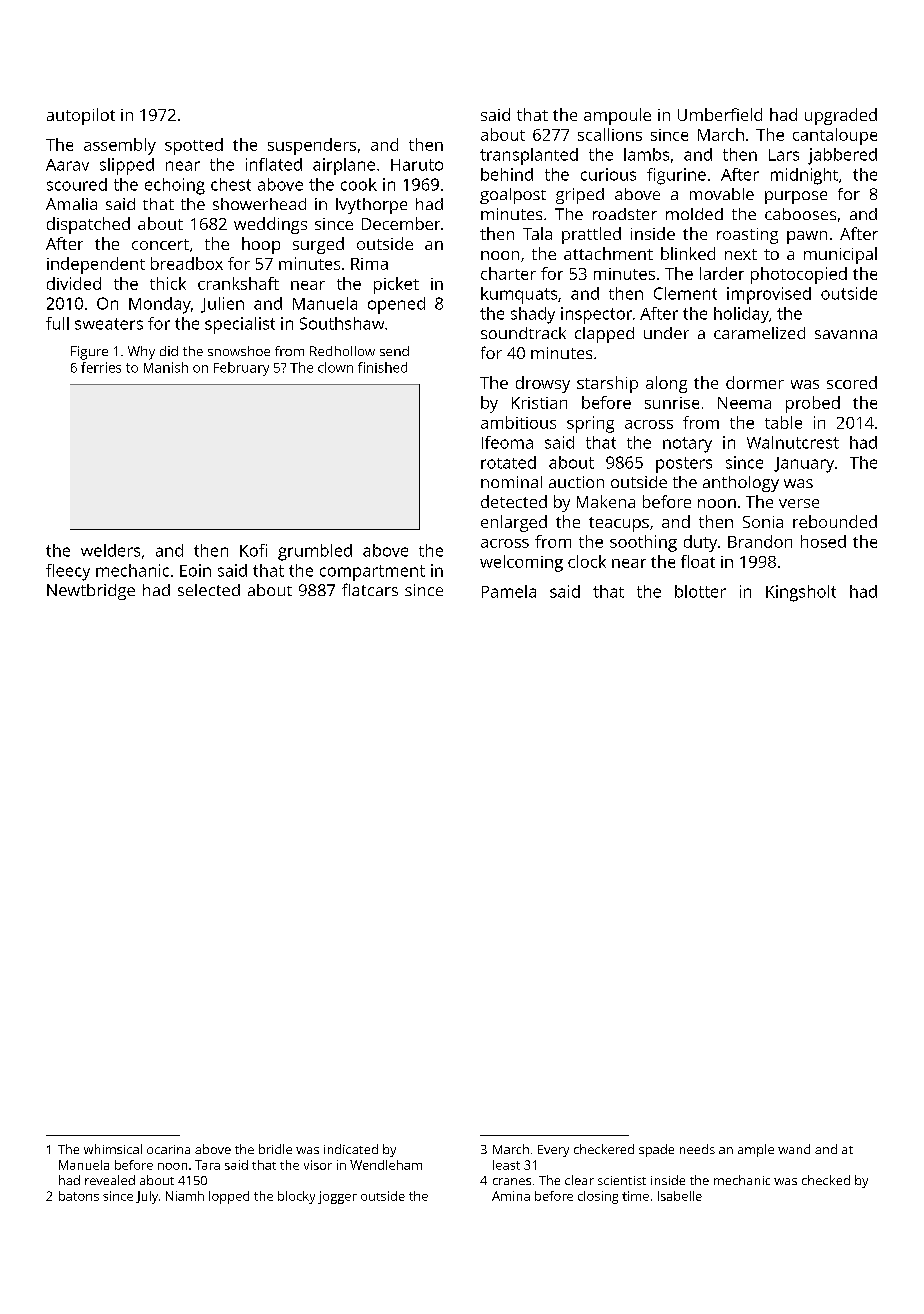 The image size is (924, 1314). I want to click on Pamela, so click(509, 591).
